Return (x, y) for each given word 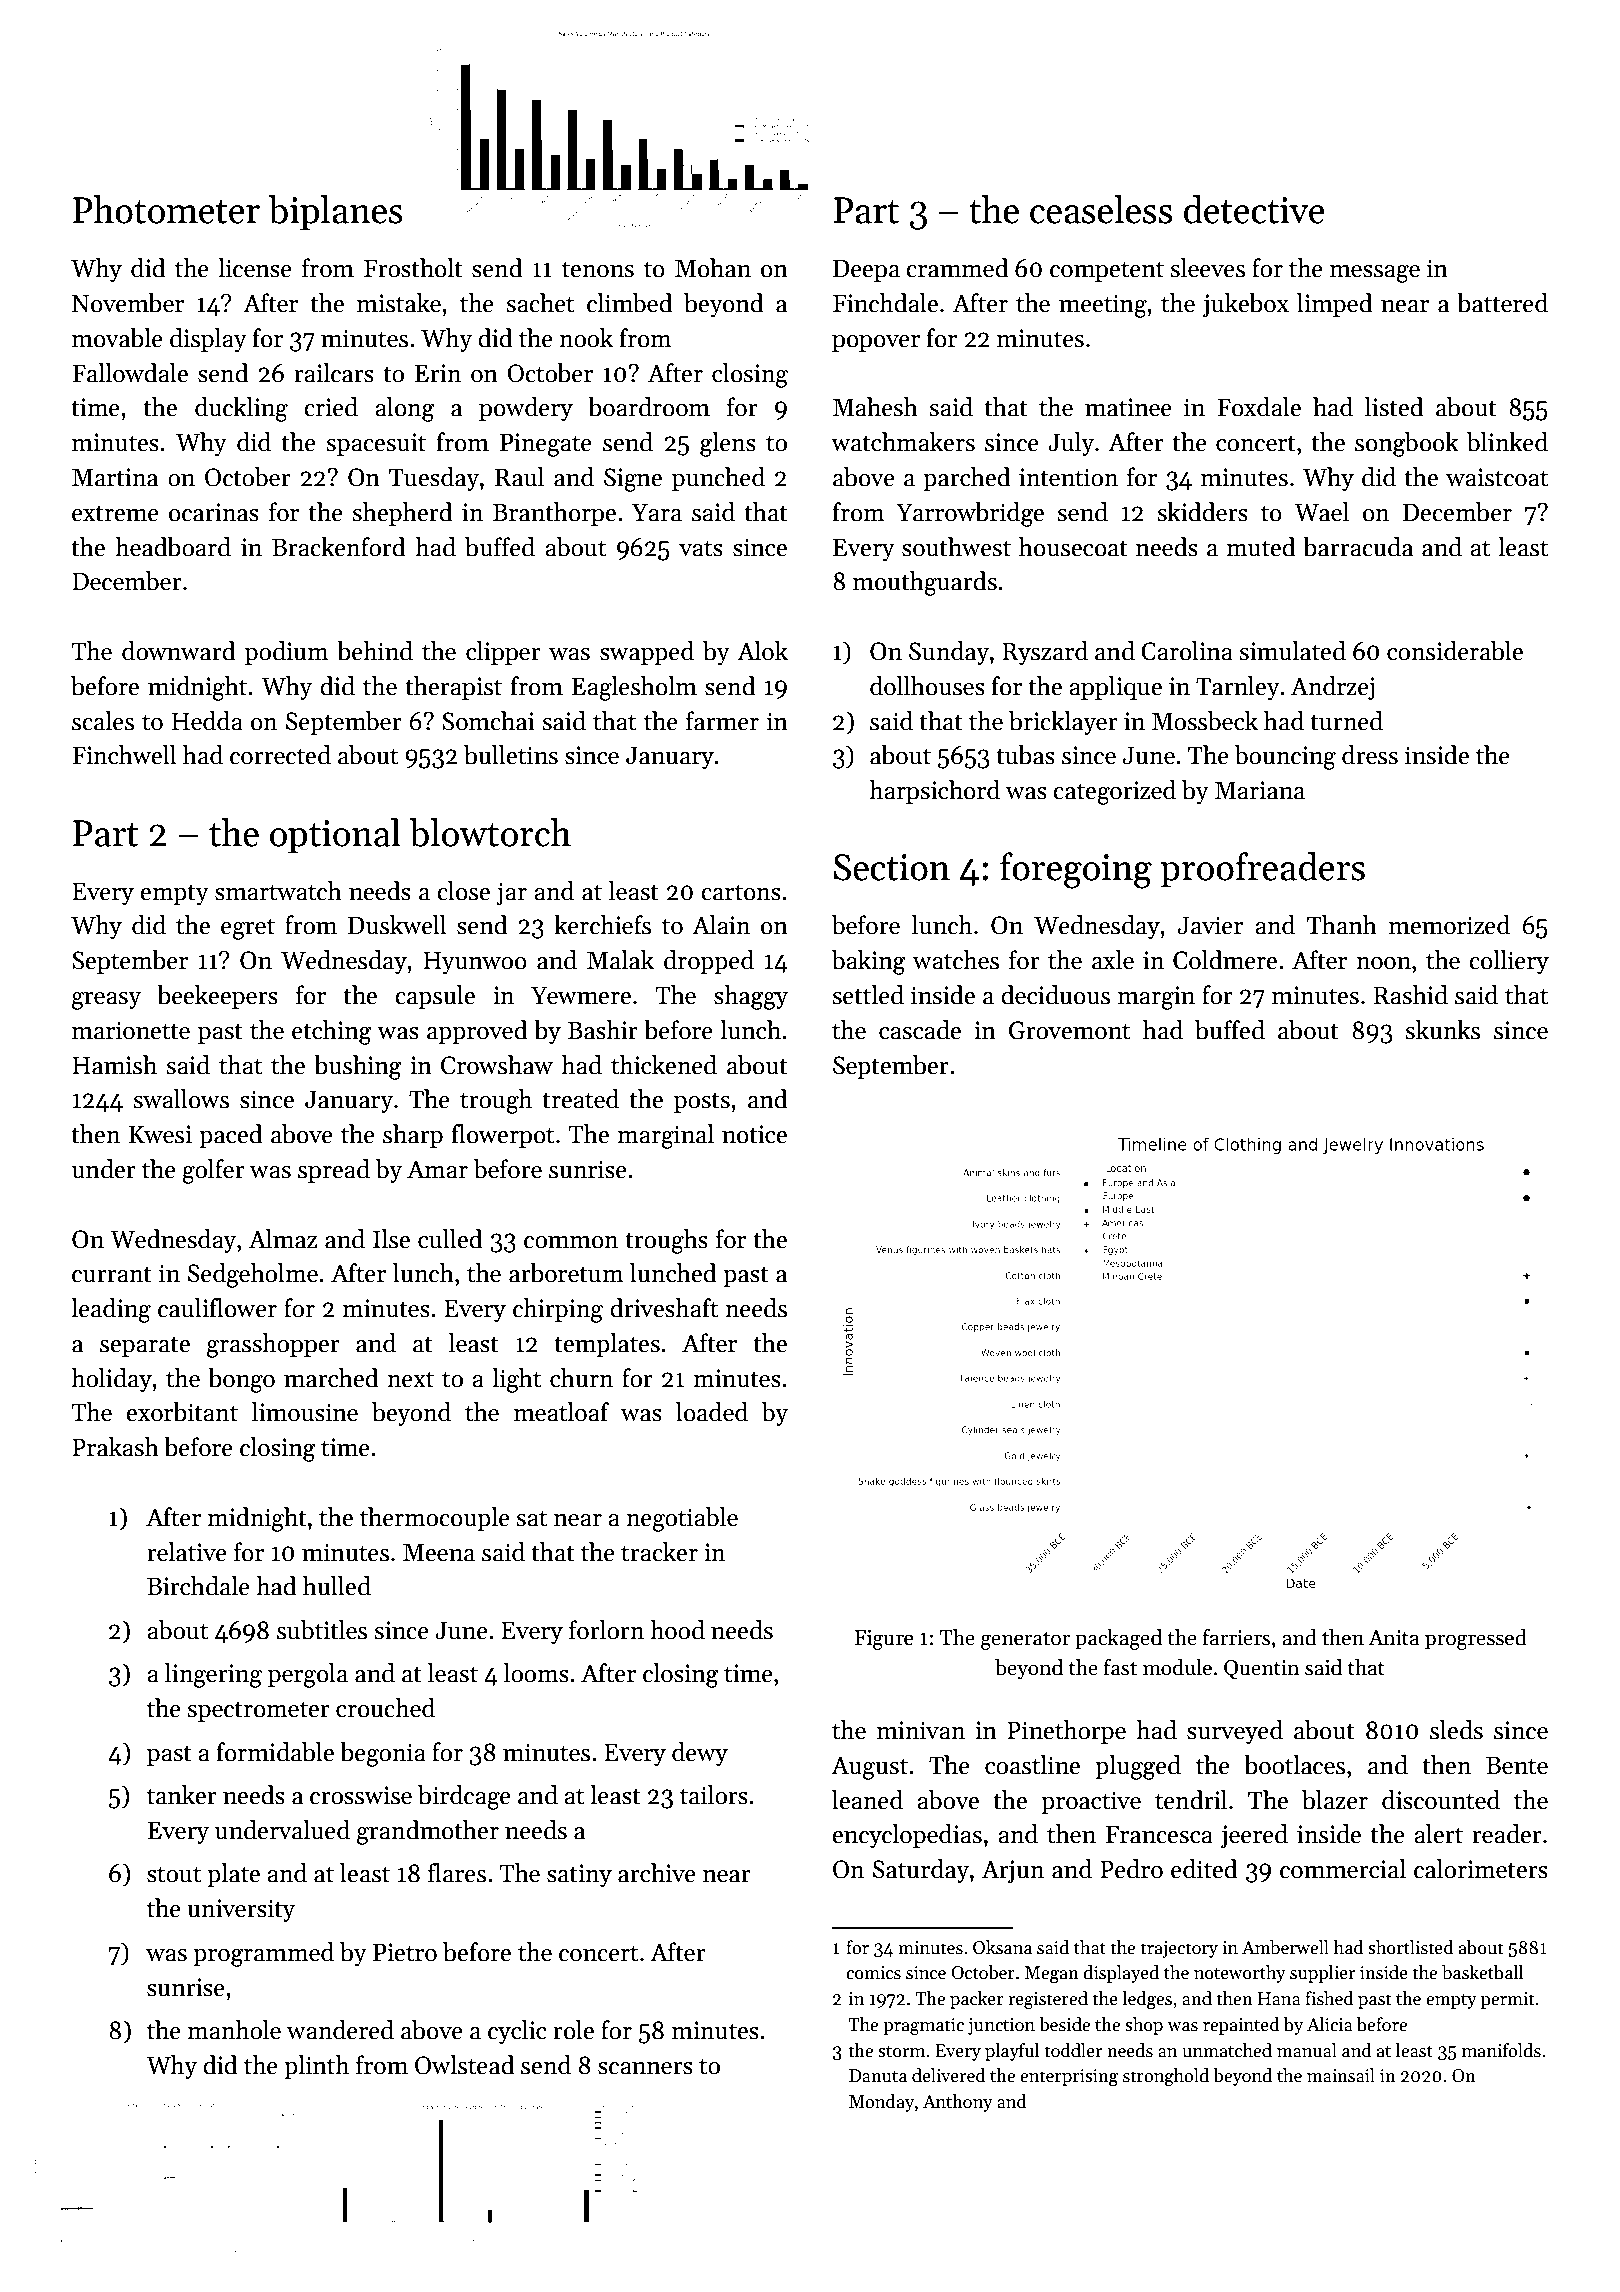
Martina (115, 477)
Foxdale (1259, 407)
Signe (633, 480)
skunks (1442, 1030)
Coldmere (1225, 960)
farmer (722, 721)
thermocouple (435, 1519)
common (571, 1242)
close (463, 891)
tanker (182, 1795)
